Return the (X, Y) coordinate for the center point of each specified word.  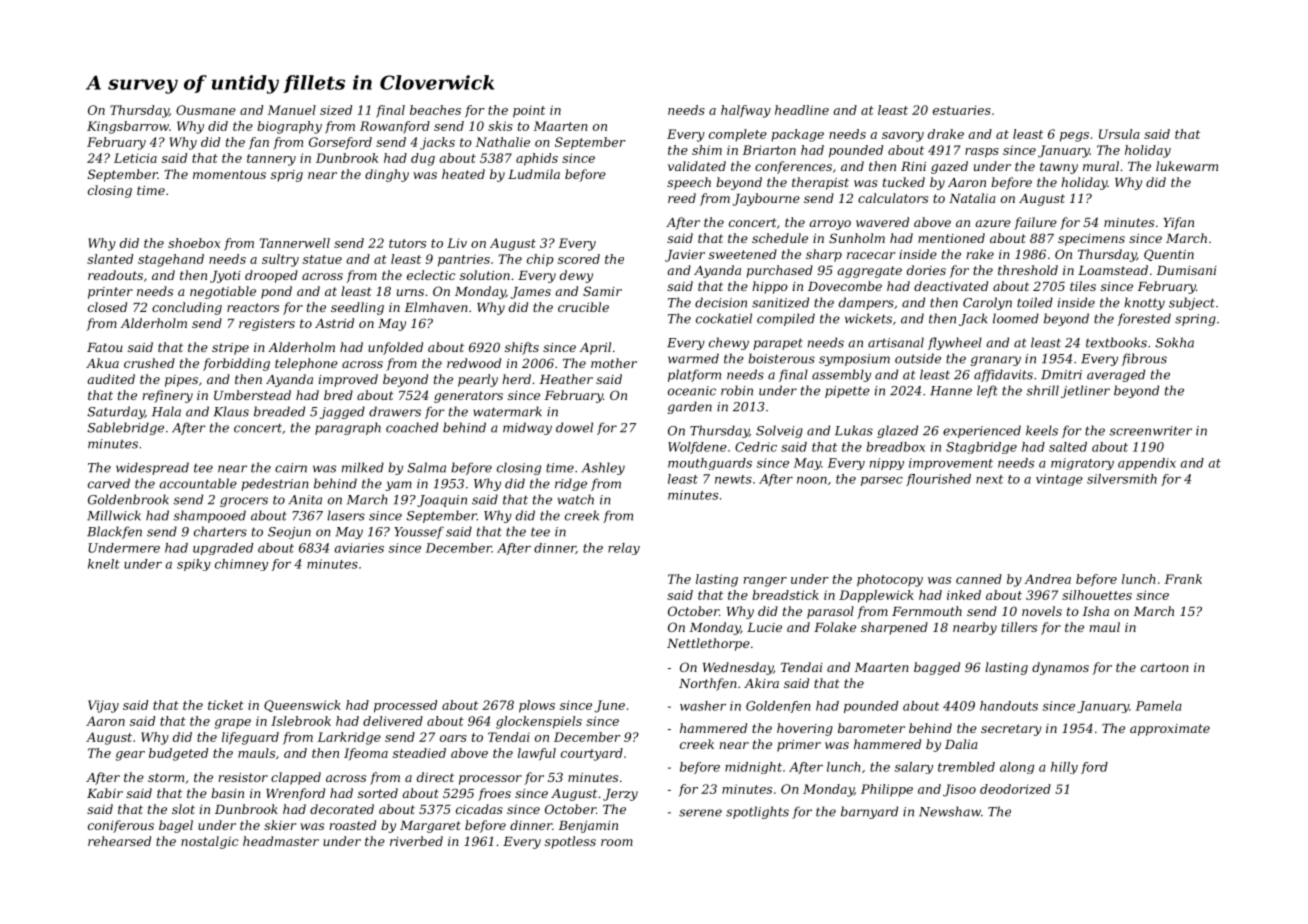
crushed (149, 363)
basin (227, 793)
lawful (537, 754)
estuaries (962, 110)
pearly (478, 380)
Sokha (1174, 342)
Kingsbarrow (128, 127)
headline (802, 110)
